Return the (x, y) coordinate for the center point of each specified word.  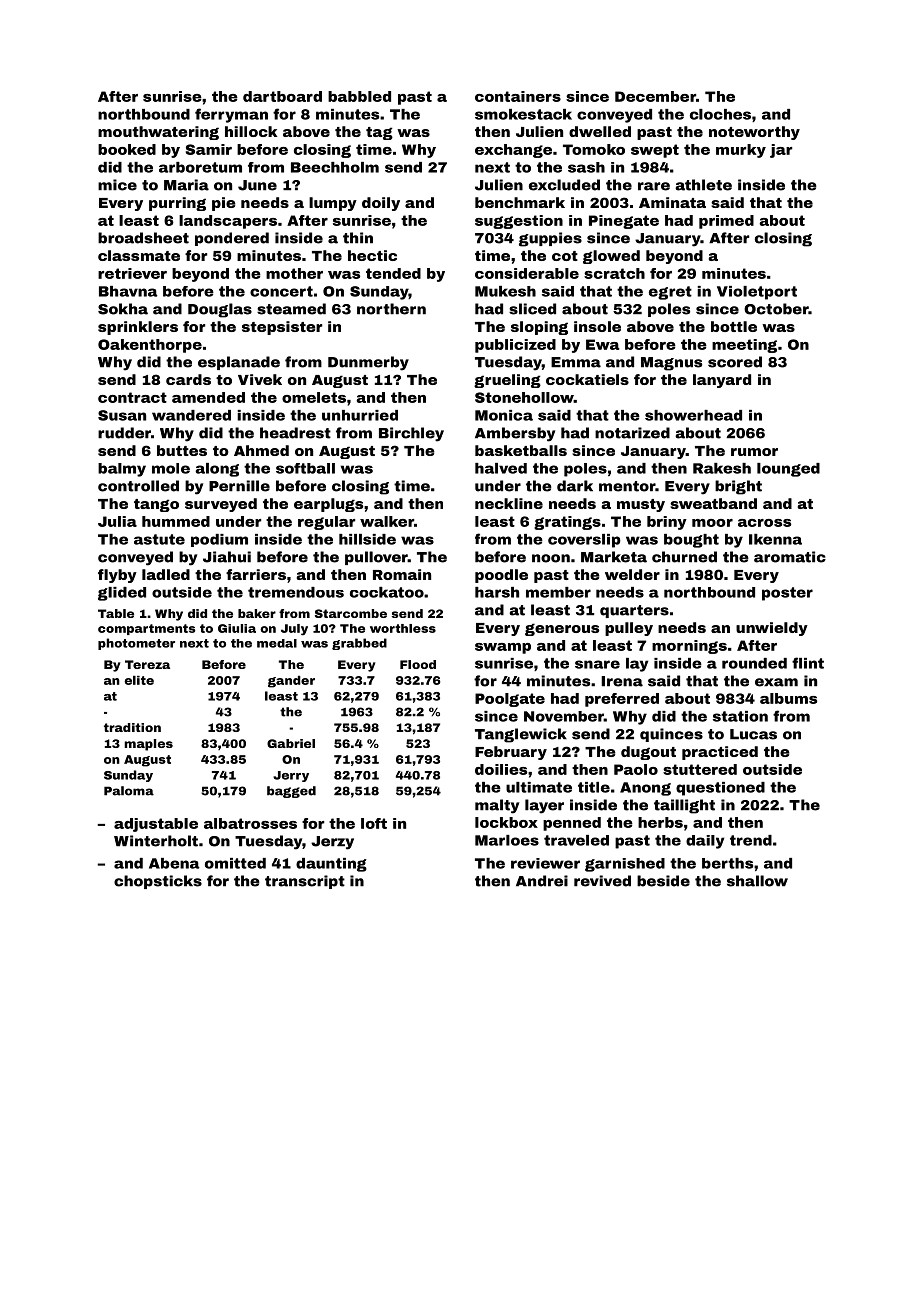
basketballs (521, 450)
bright (738, 487)
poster (787, 594)
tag (379, 133)
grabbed (359, 644)
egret (670, 293)
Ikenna (775, 539)
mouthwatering (158, 133)
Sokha (123, 309)
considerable (527, 273)
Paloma (129, 791)
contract (132, 397)
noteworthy (754, 133)
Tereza (147, 664)
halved (501, 468)
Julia (117, 521)
